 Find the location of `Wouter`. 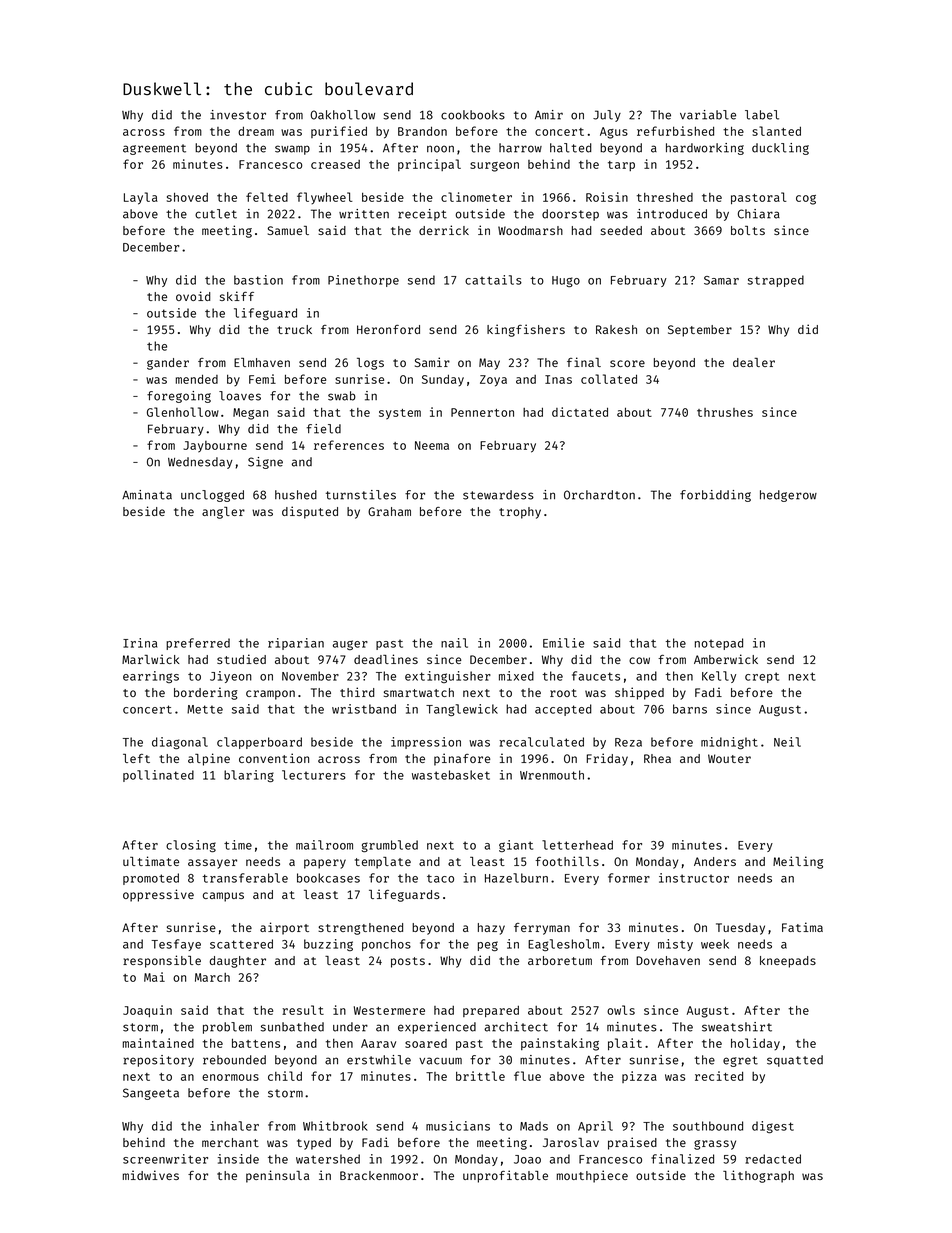

Wouter is located at coordinates (729, 758).
